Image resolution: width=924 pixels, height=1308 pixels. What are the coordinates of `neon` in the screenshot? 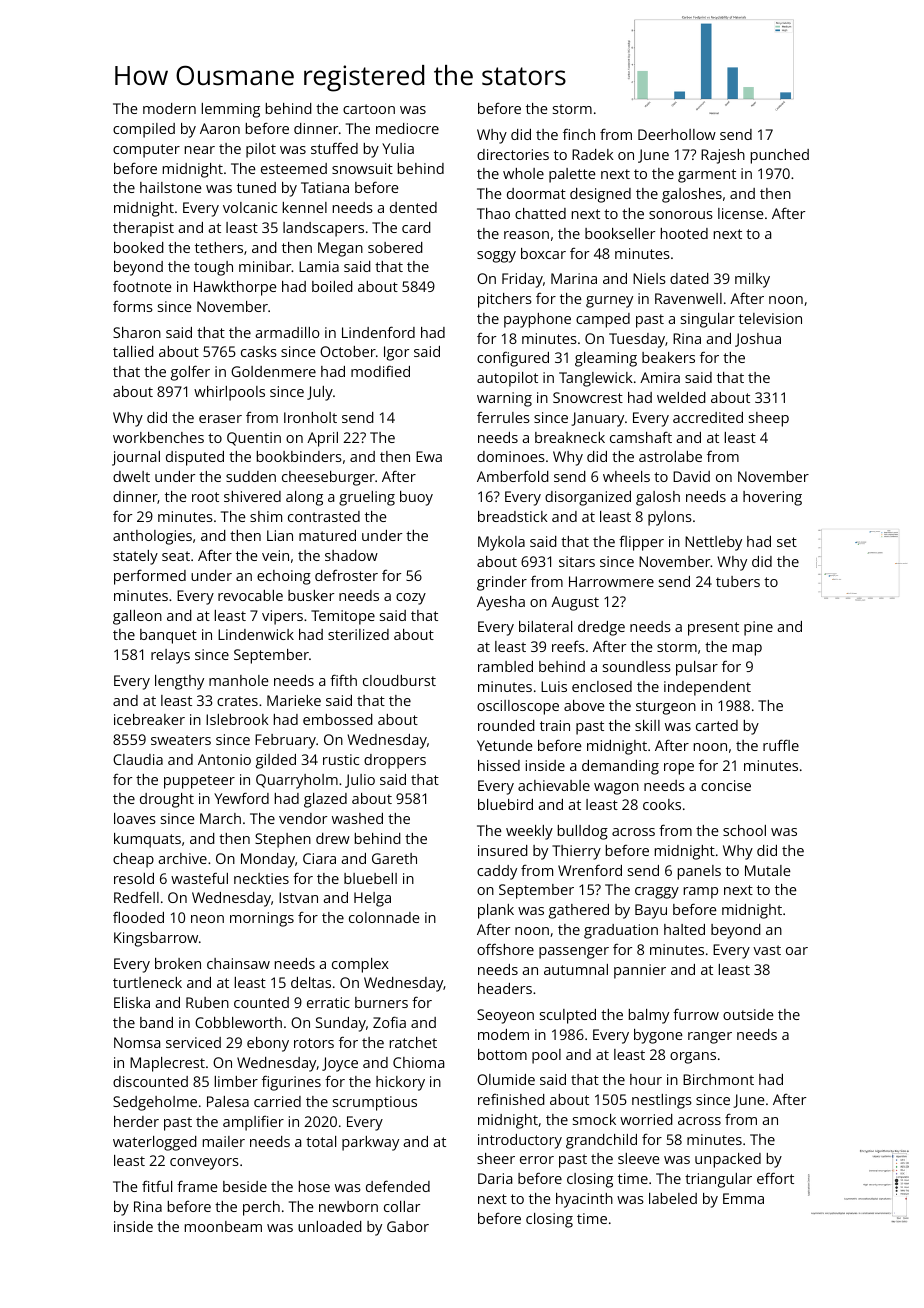 It's located at (207, 919).
